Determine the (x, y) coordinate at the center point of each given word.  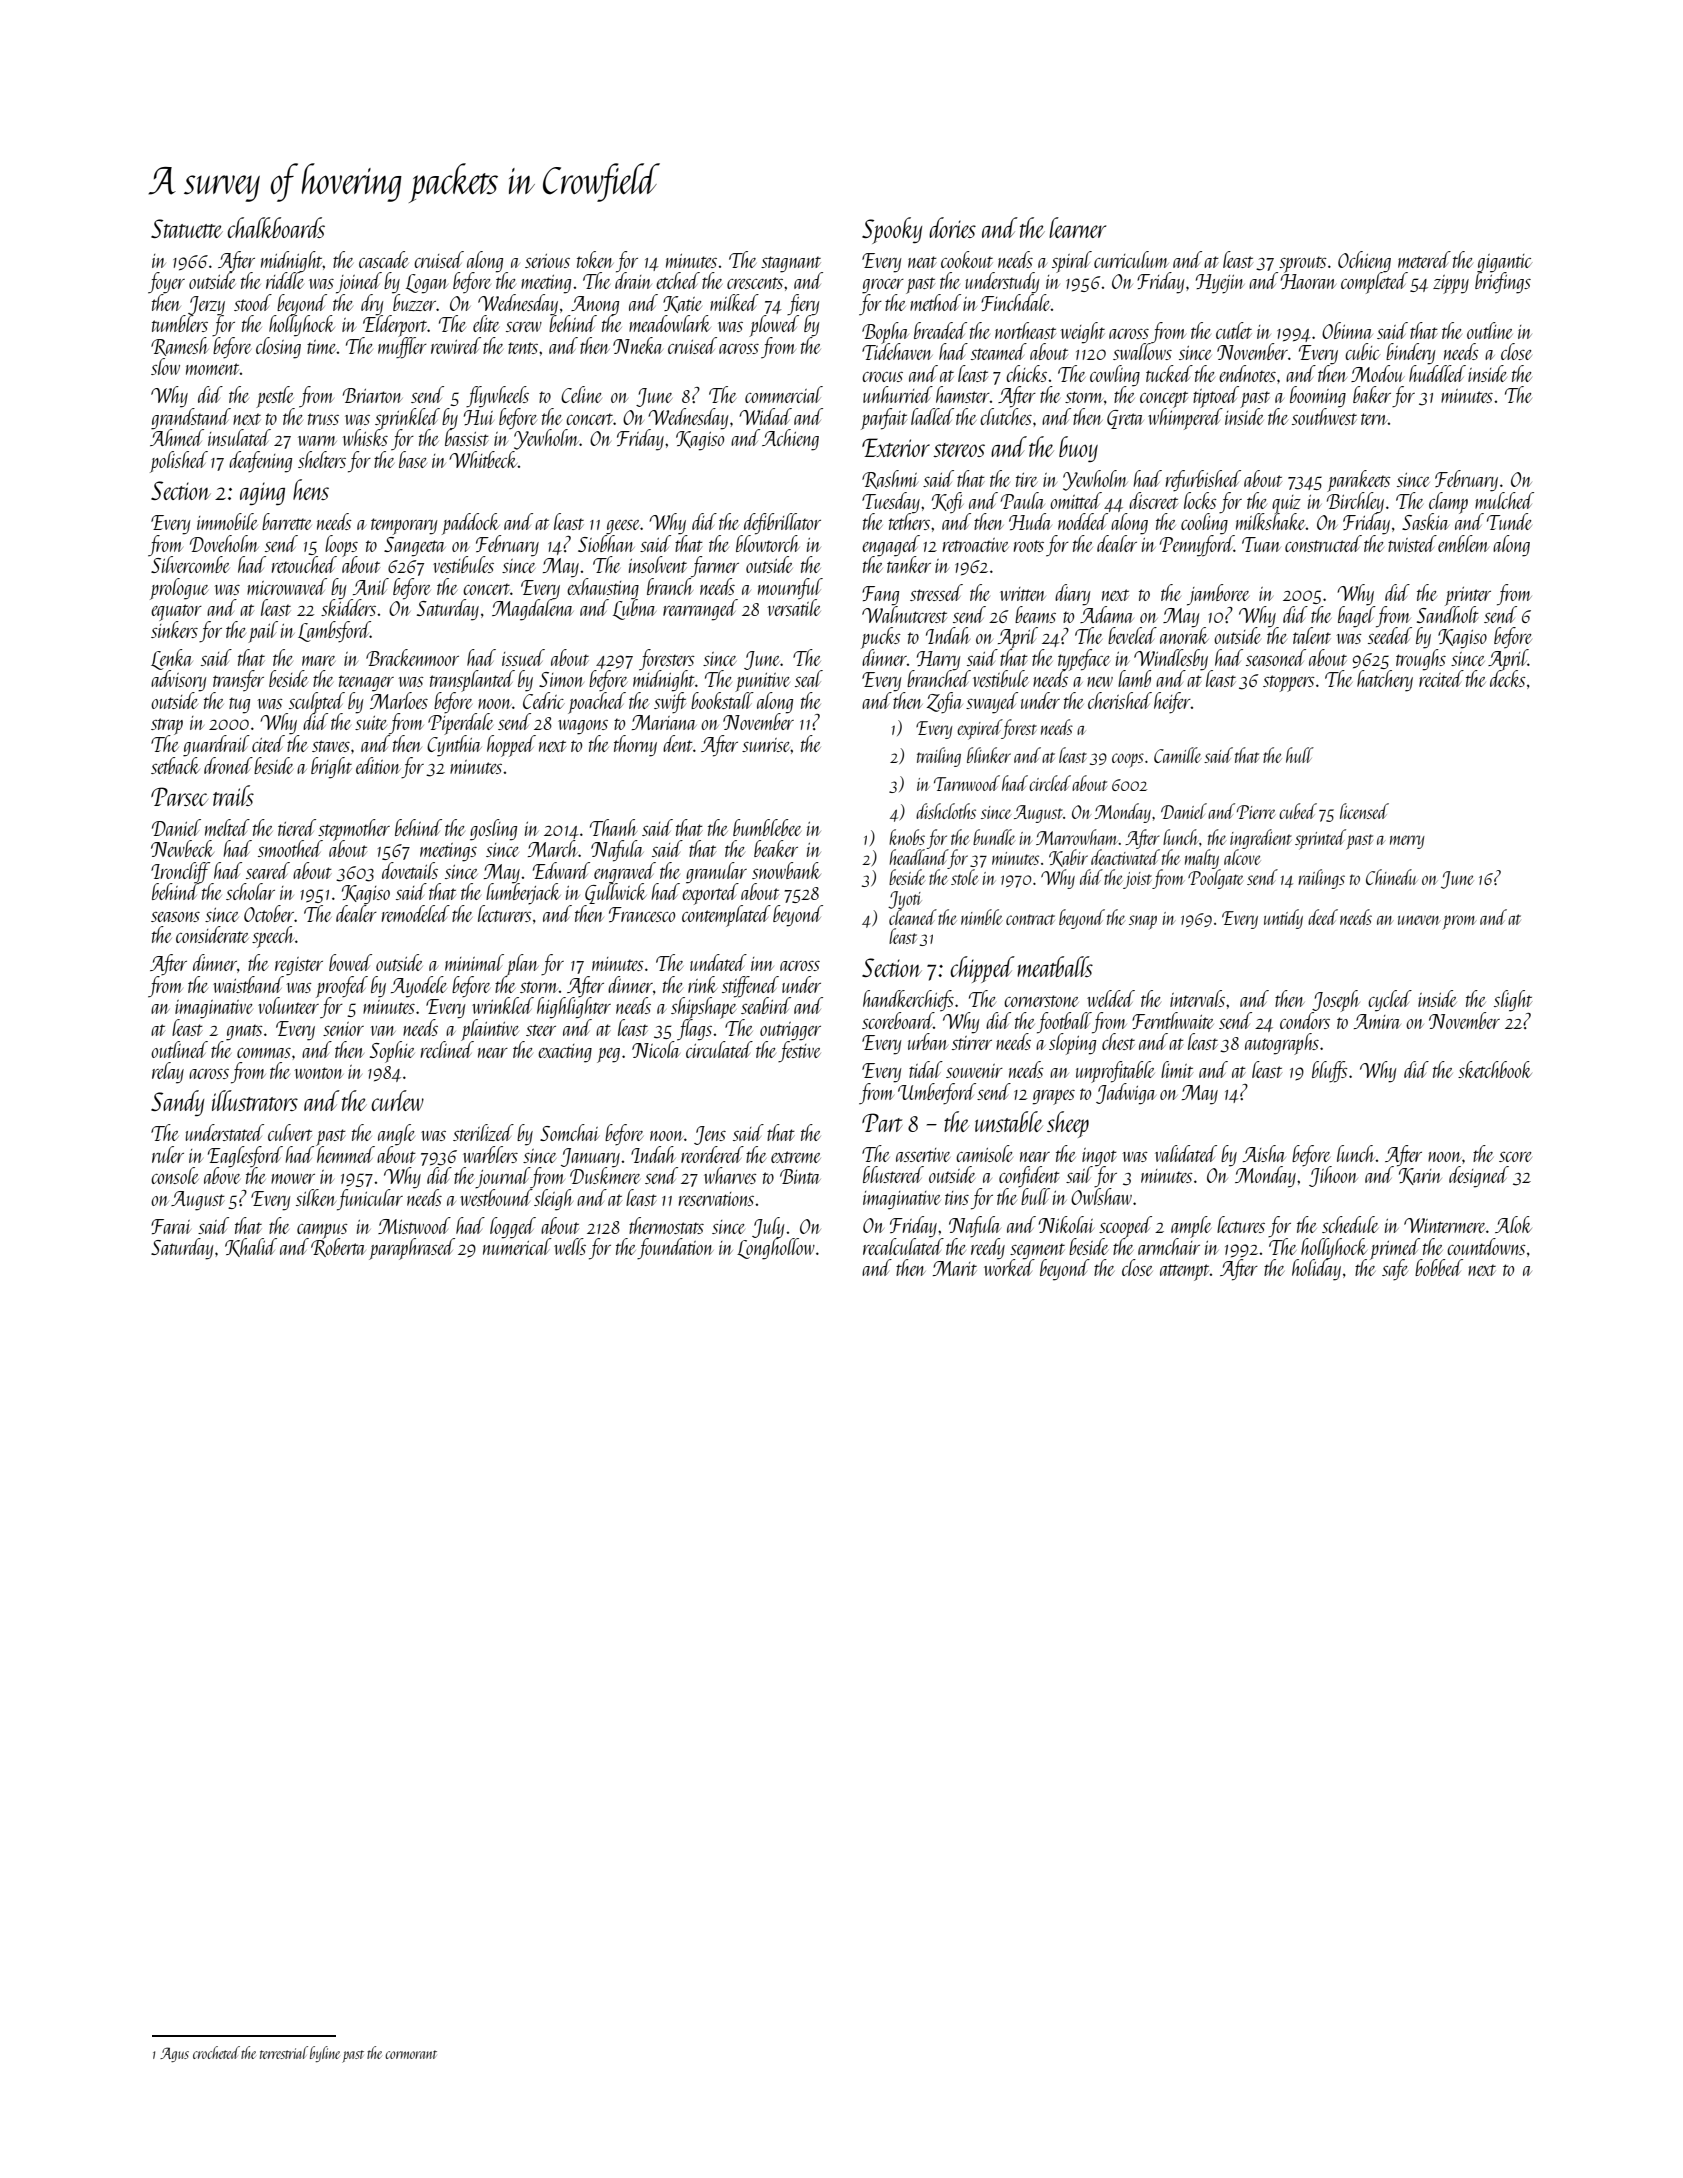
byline (325, 2054)
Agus (174, 2054)
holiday (1316, 1270)
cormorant (411, 2054)
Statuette (187, 228)
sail (1079, 1174)
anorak (1184, 635)
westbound (496, 1197)
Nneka (638, 345)
